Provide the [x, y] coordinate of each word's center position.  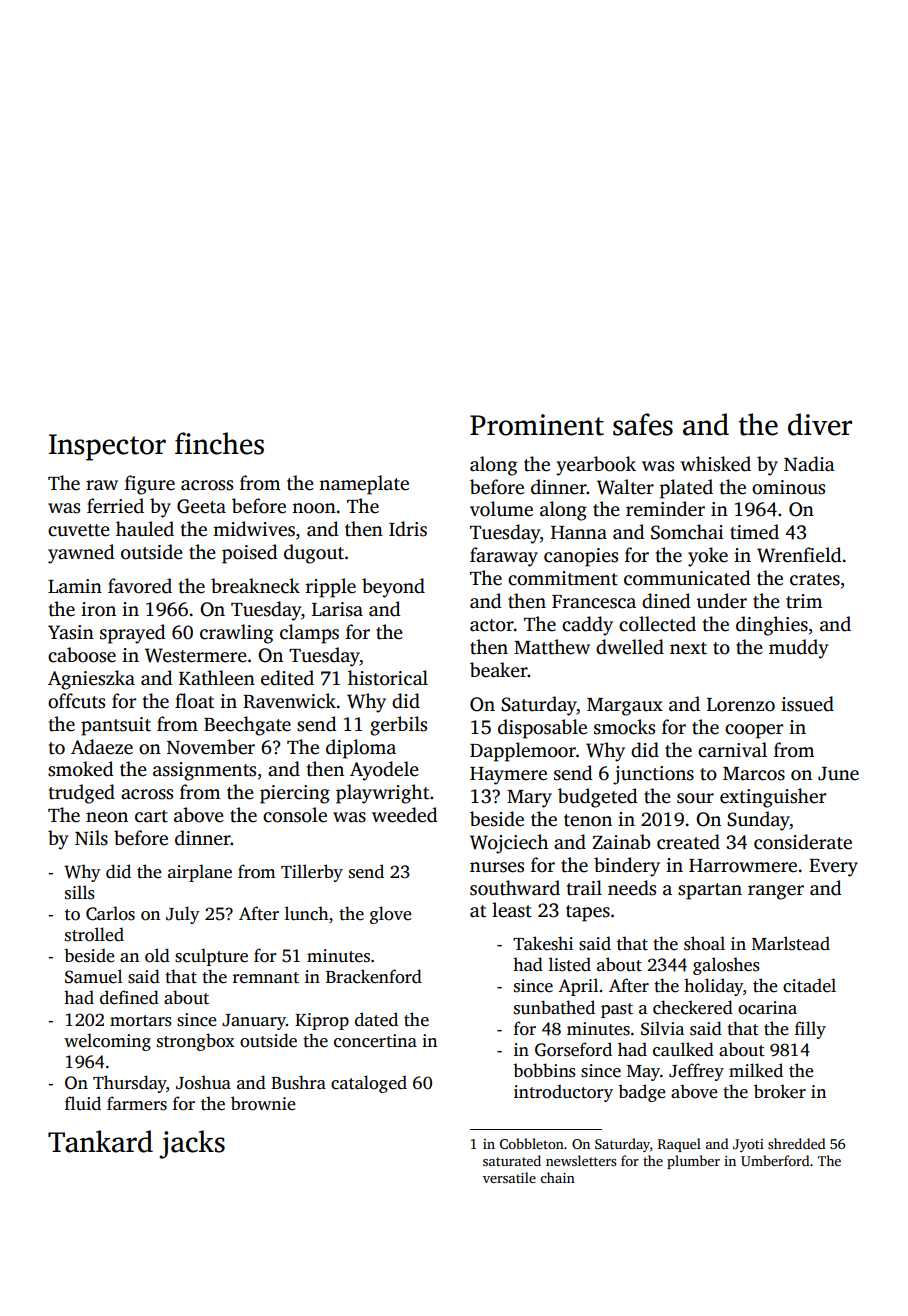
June [838, 774]
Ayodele [384, 771]
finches [219, 443]
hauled [145, 529]
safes [643, 424]
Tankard [100, 1141]
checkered [693, 1007]
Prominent [537, 425]
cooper [754, 731]
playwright [382, 794]
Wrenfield [799, 555]
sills [80, 892]
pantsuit [116, 726]
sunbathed [554, 1007]
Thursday [129, 1084]
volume [501, 509]
